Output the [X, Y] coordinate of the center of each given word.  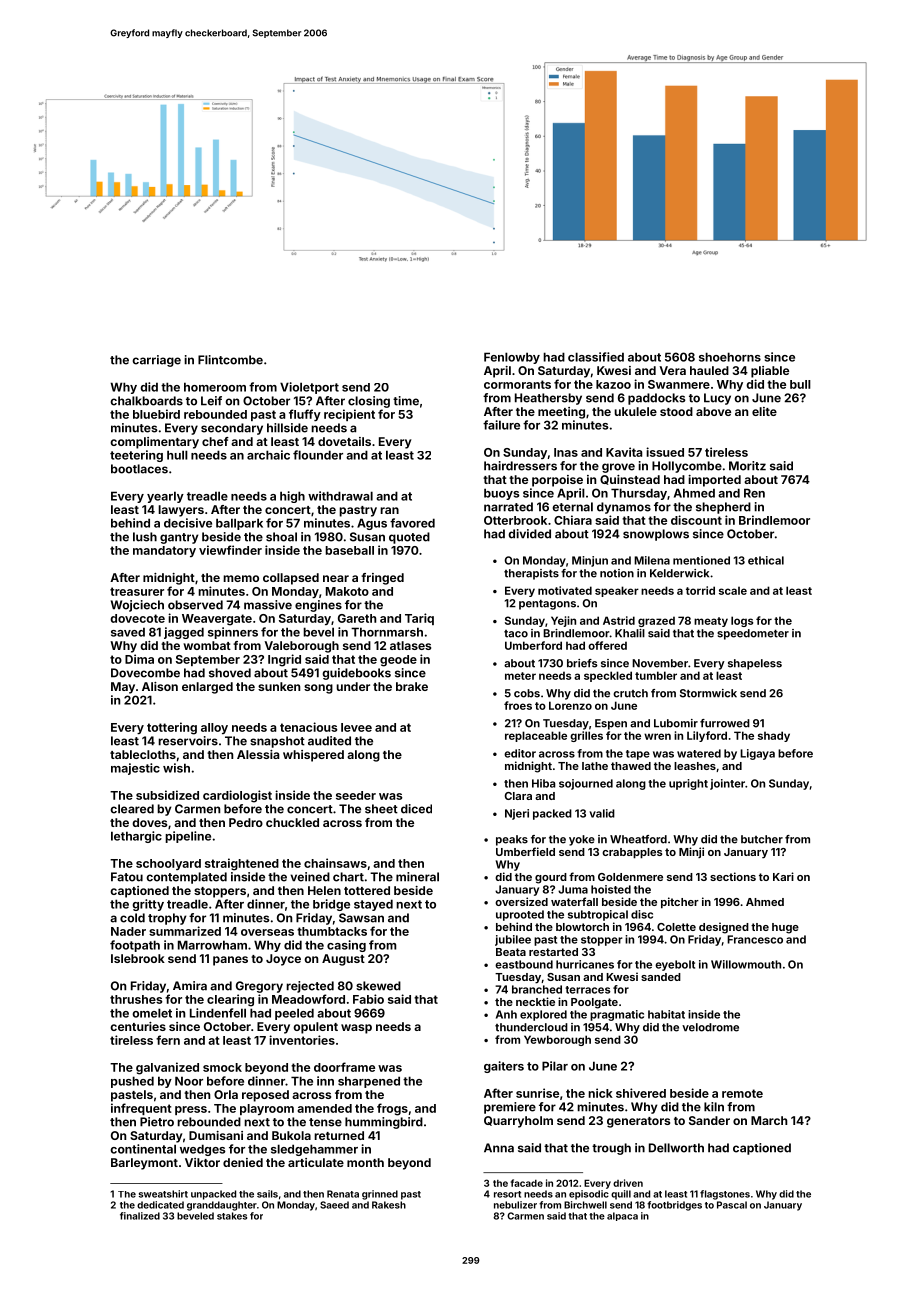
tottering [172, 728]
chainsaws [335, 863]
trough [611, 1149]
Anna [499, 1148]
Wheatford [638, 839]
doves [149, 822]
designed [724, 928]
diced [416, 809]
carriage [157, 361]
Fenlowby [512, 358]
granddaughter [222, 1206]
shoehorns [730, 357]
